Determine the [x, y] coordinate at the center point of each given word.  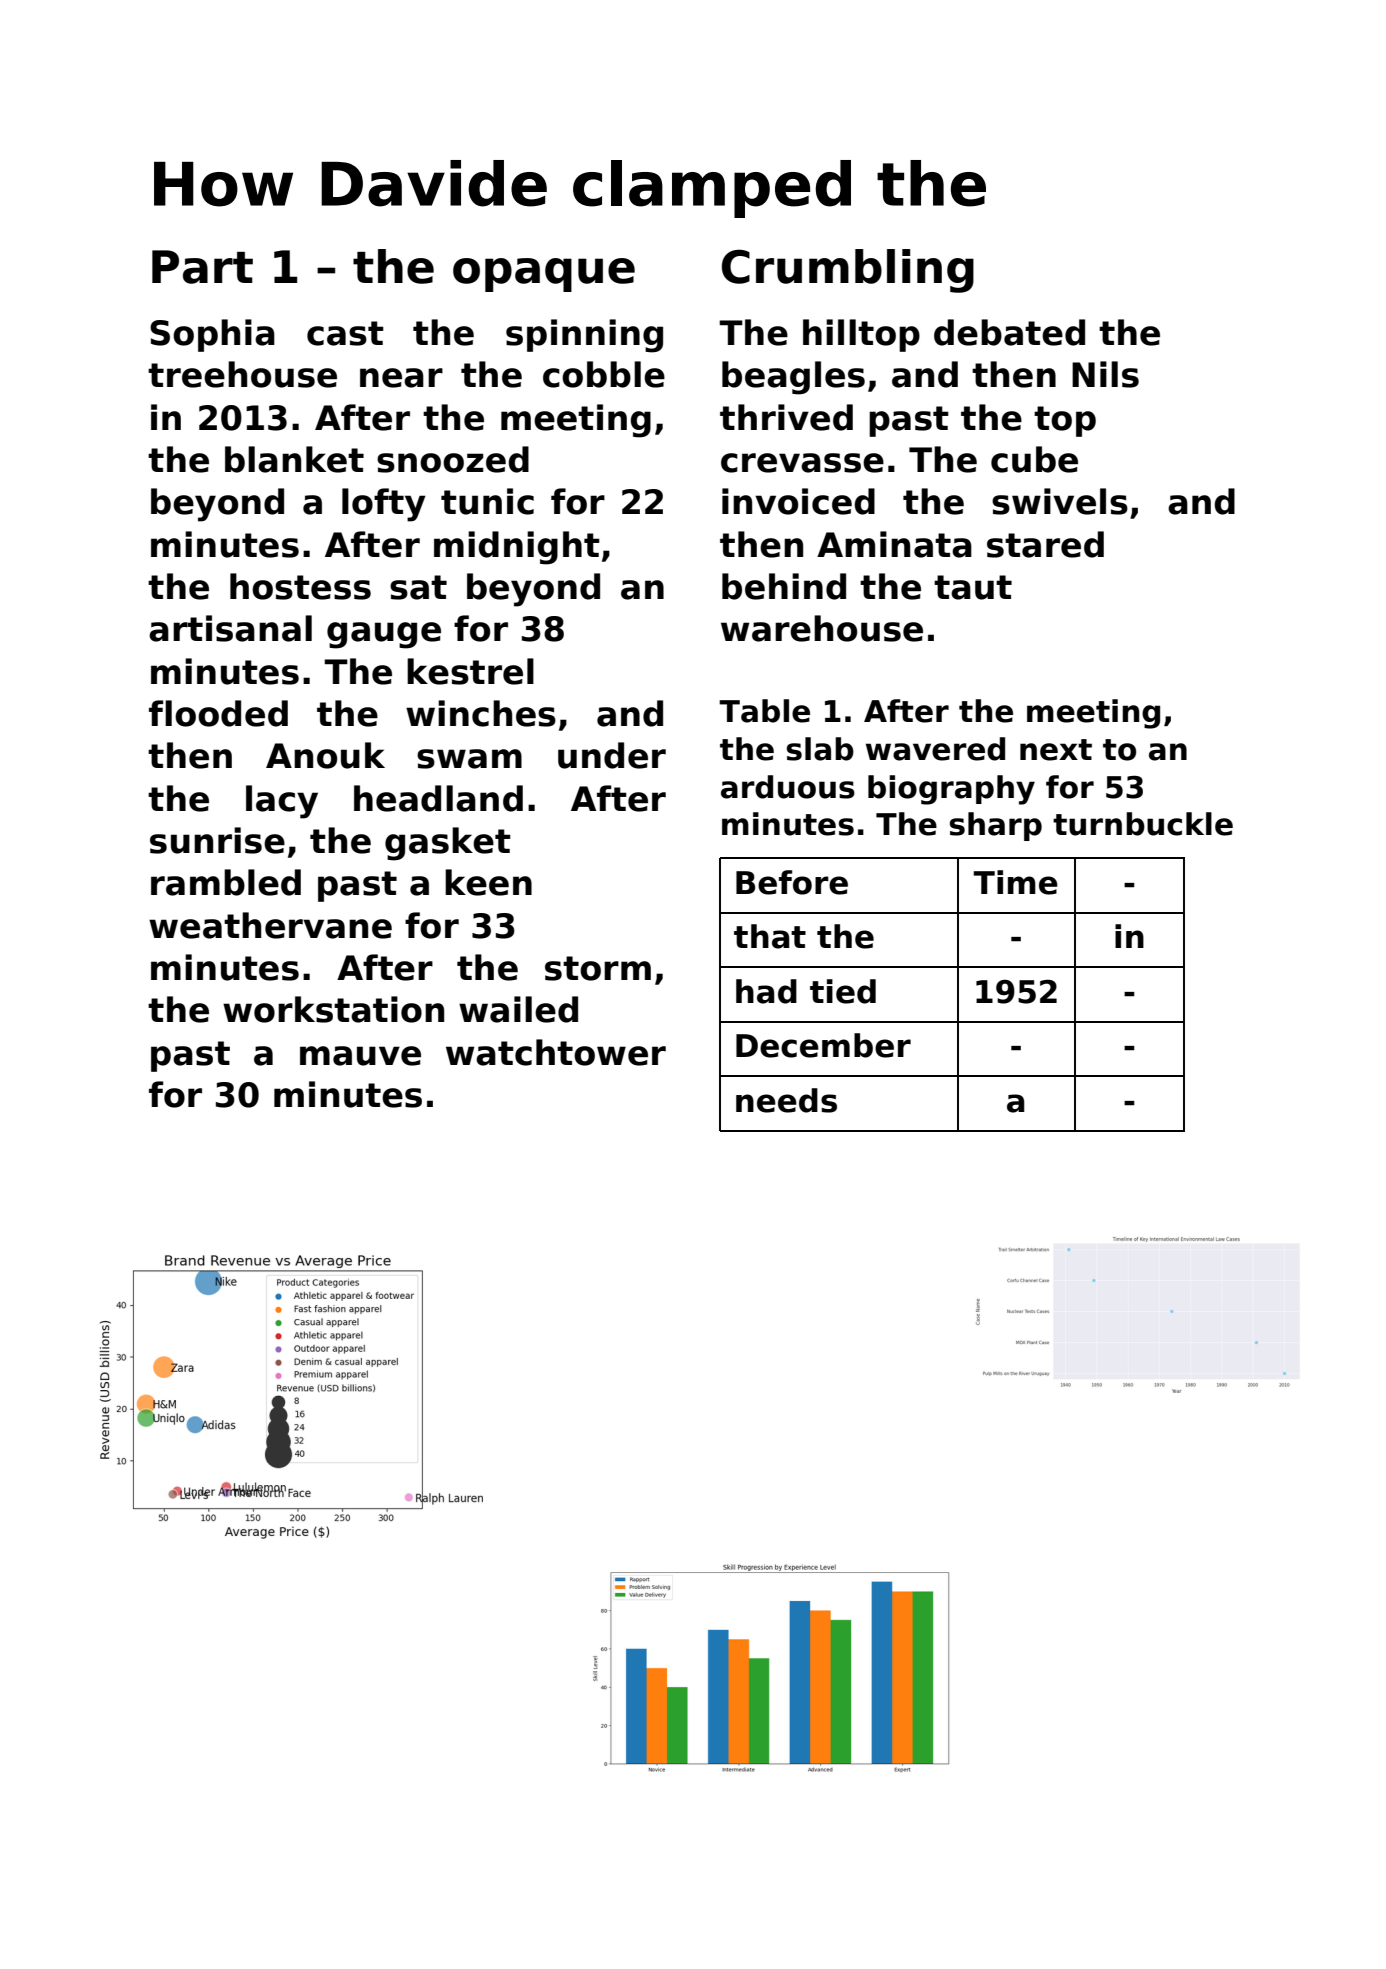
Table [764, 711]
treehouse [242, 374]
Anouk [325, 755]
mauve [360, 1056]
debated [1009, 332]
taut [973, 587]
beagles [793, 378]
